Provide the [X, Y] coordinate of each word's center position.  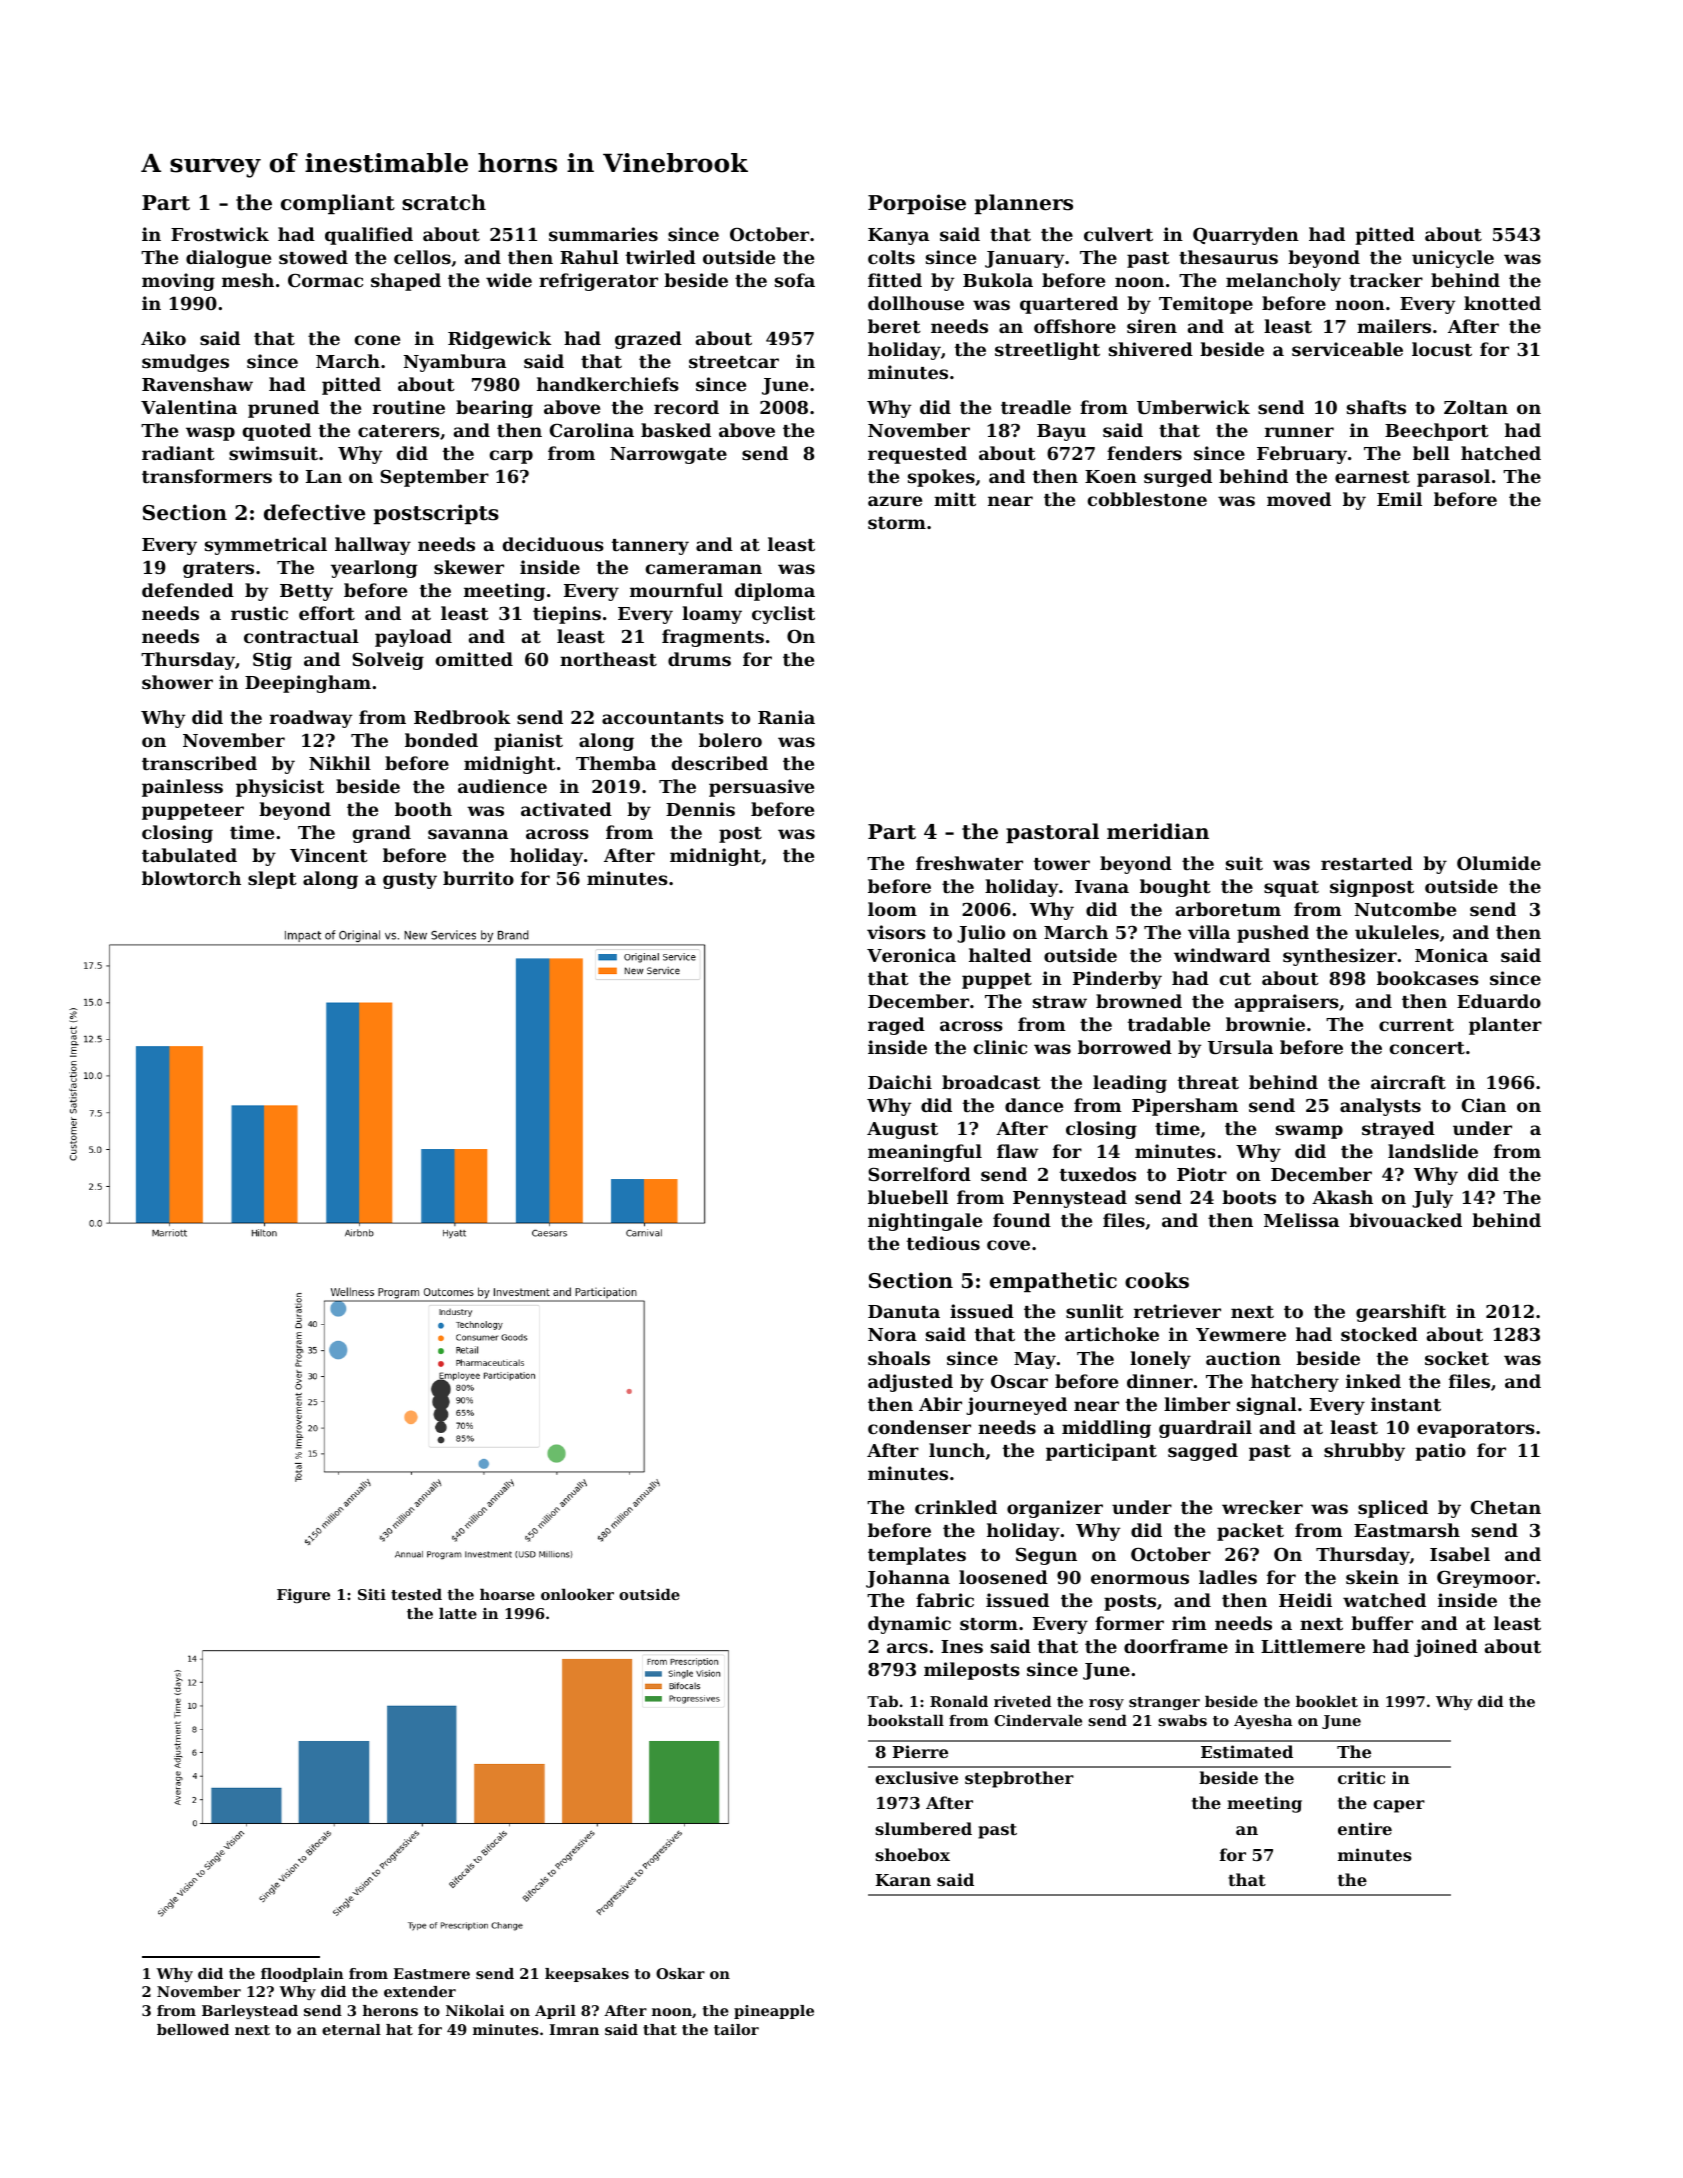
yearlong [374, 569]
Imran [574, 2029]
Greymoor [1486, 1579]
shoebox [913, 1854]
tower [1062, 864]
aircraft [1408, 1082]
